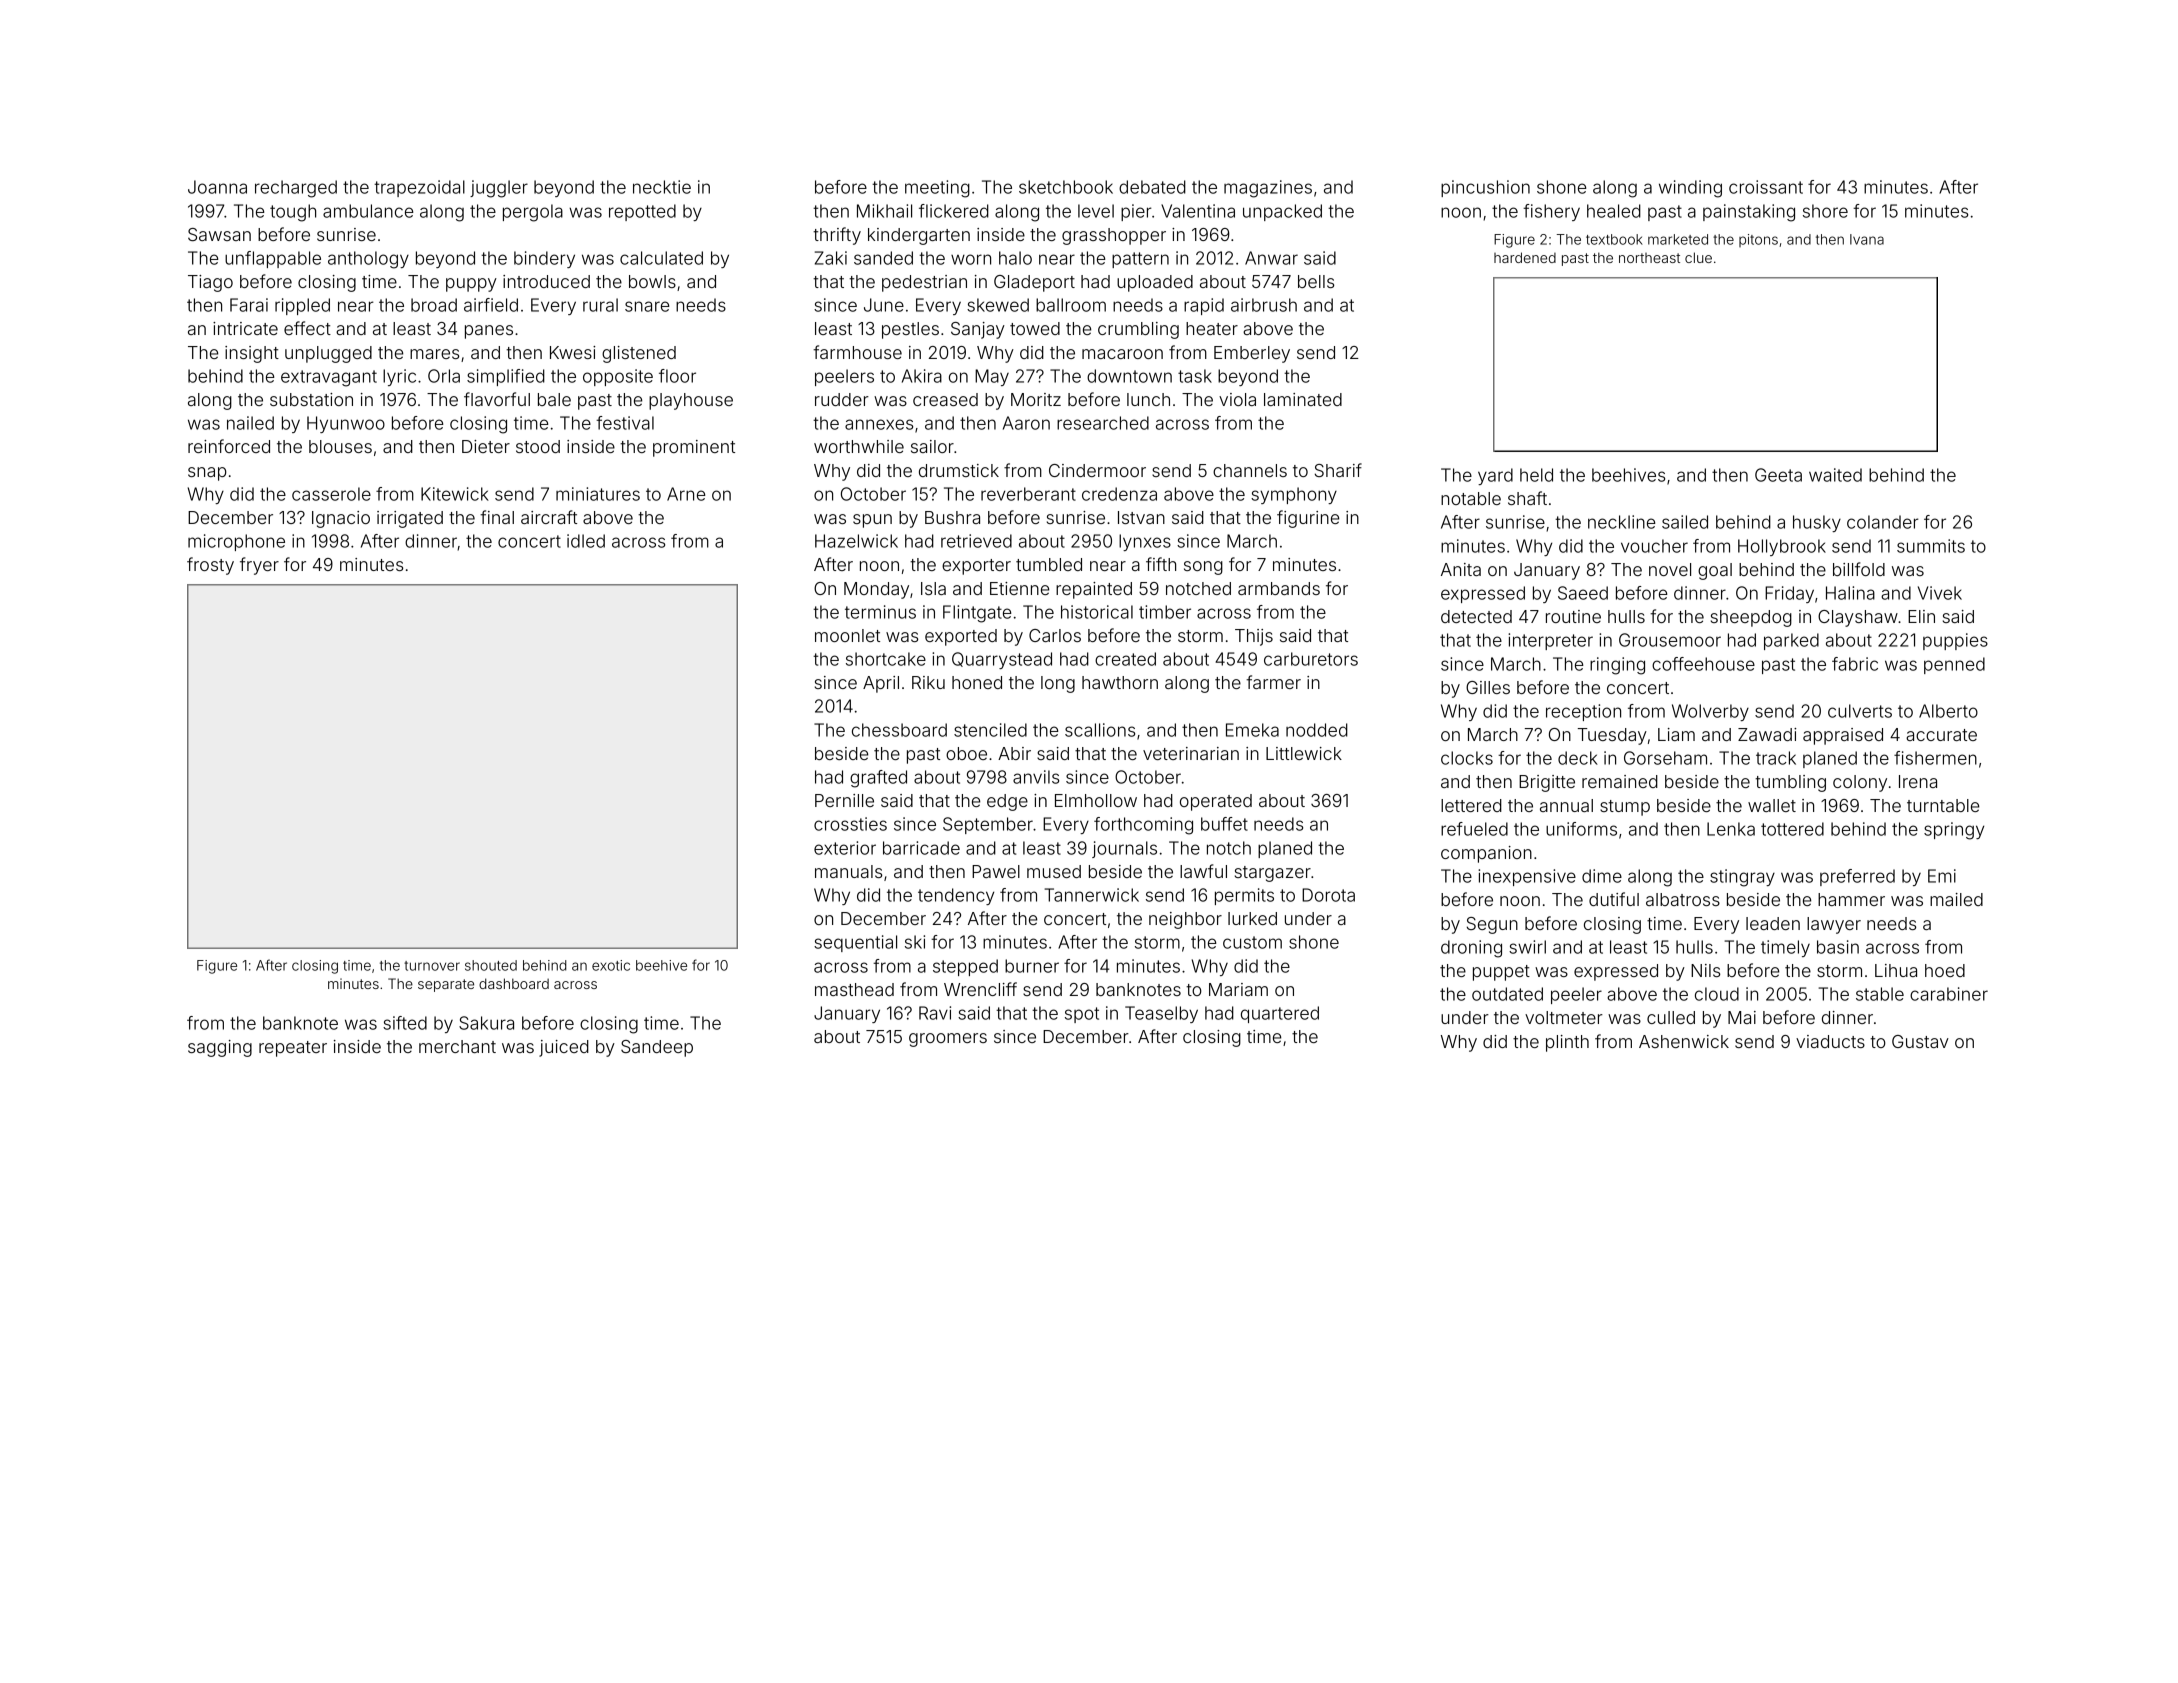  I want to click on Sandeep, so click(657, 1048).
